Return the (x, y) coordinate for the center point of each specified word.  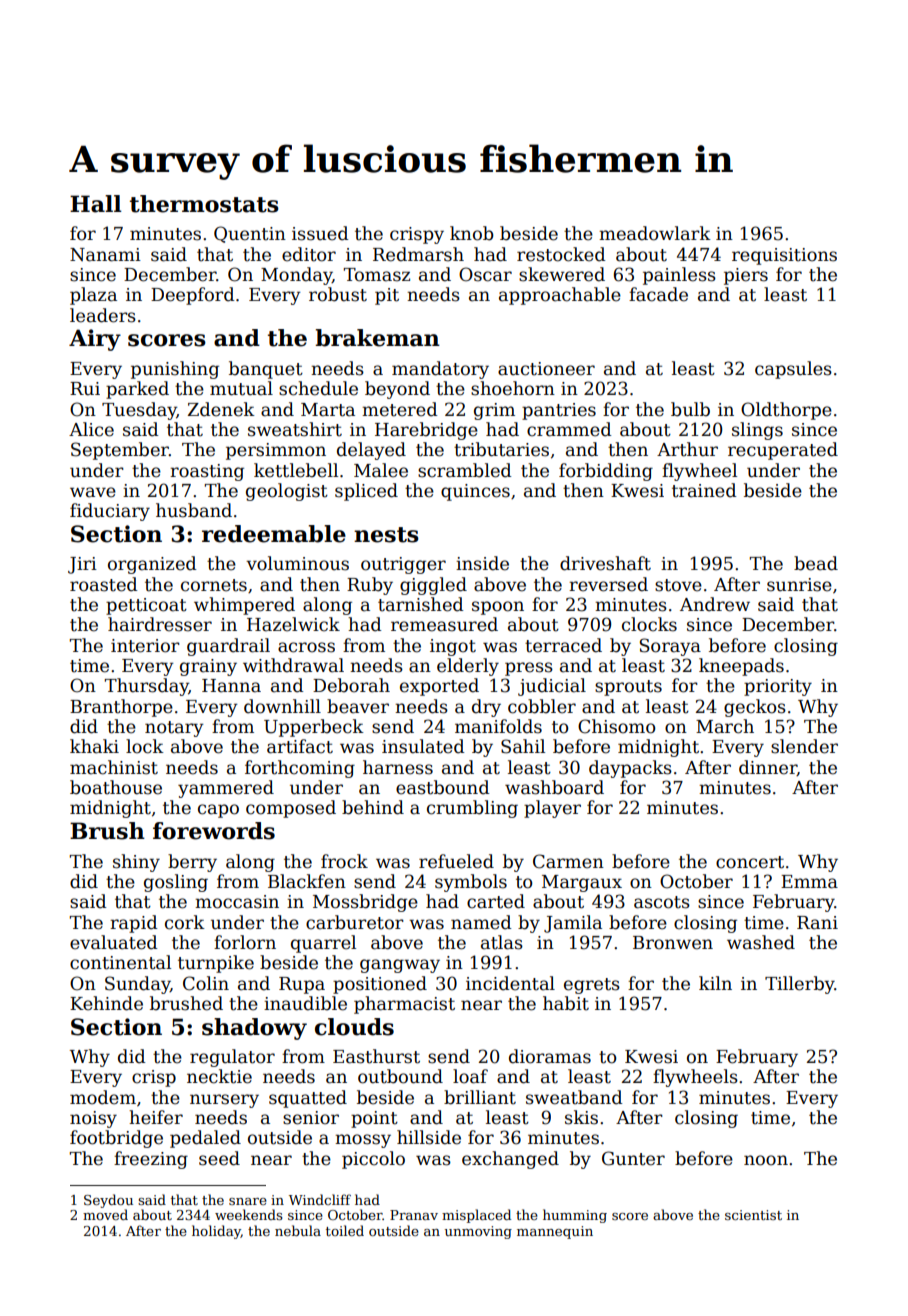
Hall (96, 204)
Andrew (715, 604)
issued (320, 233)
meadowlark (655, 233)
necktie (219, 1076)
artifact (300, 746)
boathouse (116, 787)
